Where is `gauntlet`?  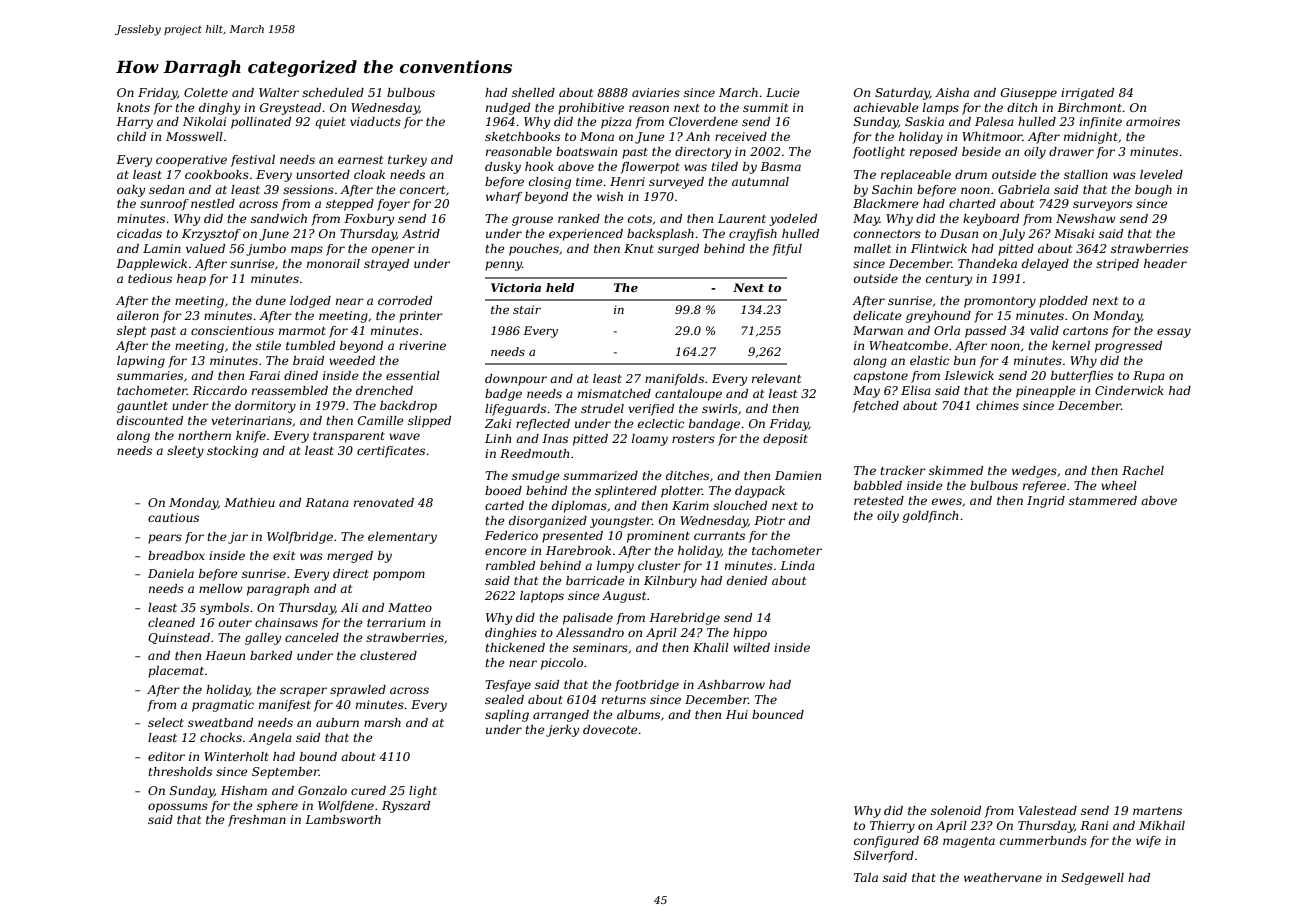 gauntlet is located at coordinates (142, 407).
